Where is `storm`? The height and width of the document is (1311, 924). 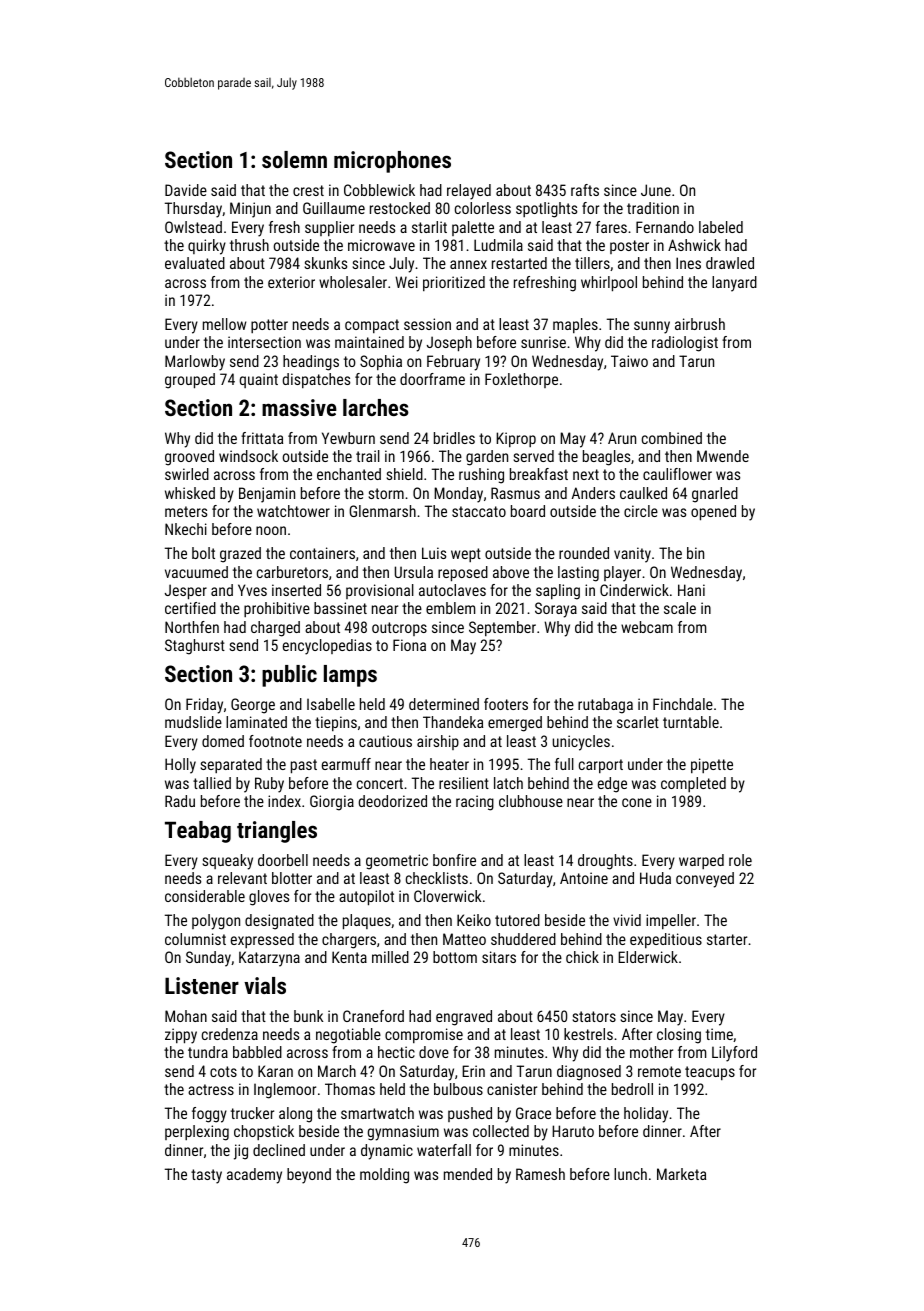 storm is located at coordinates (386, 493).
